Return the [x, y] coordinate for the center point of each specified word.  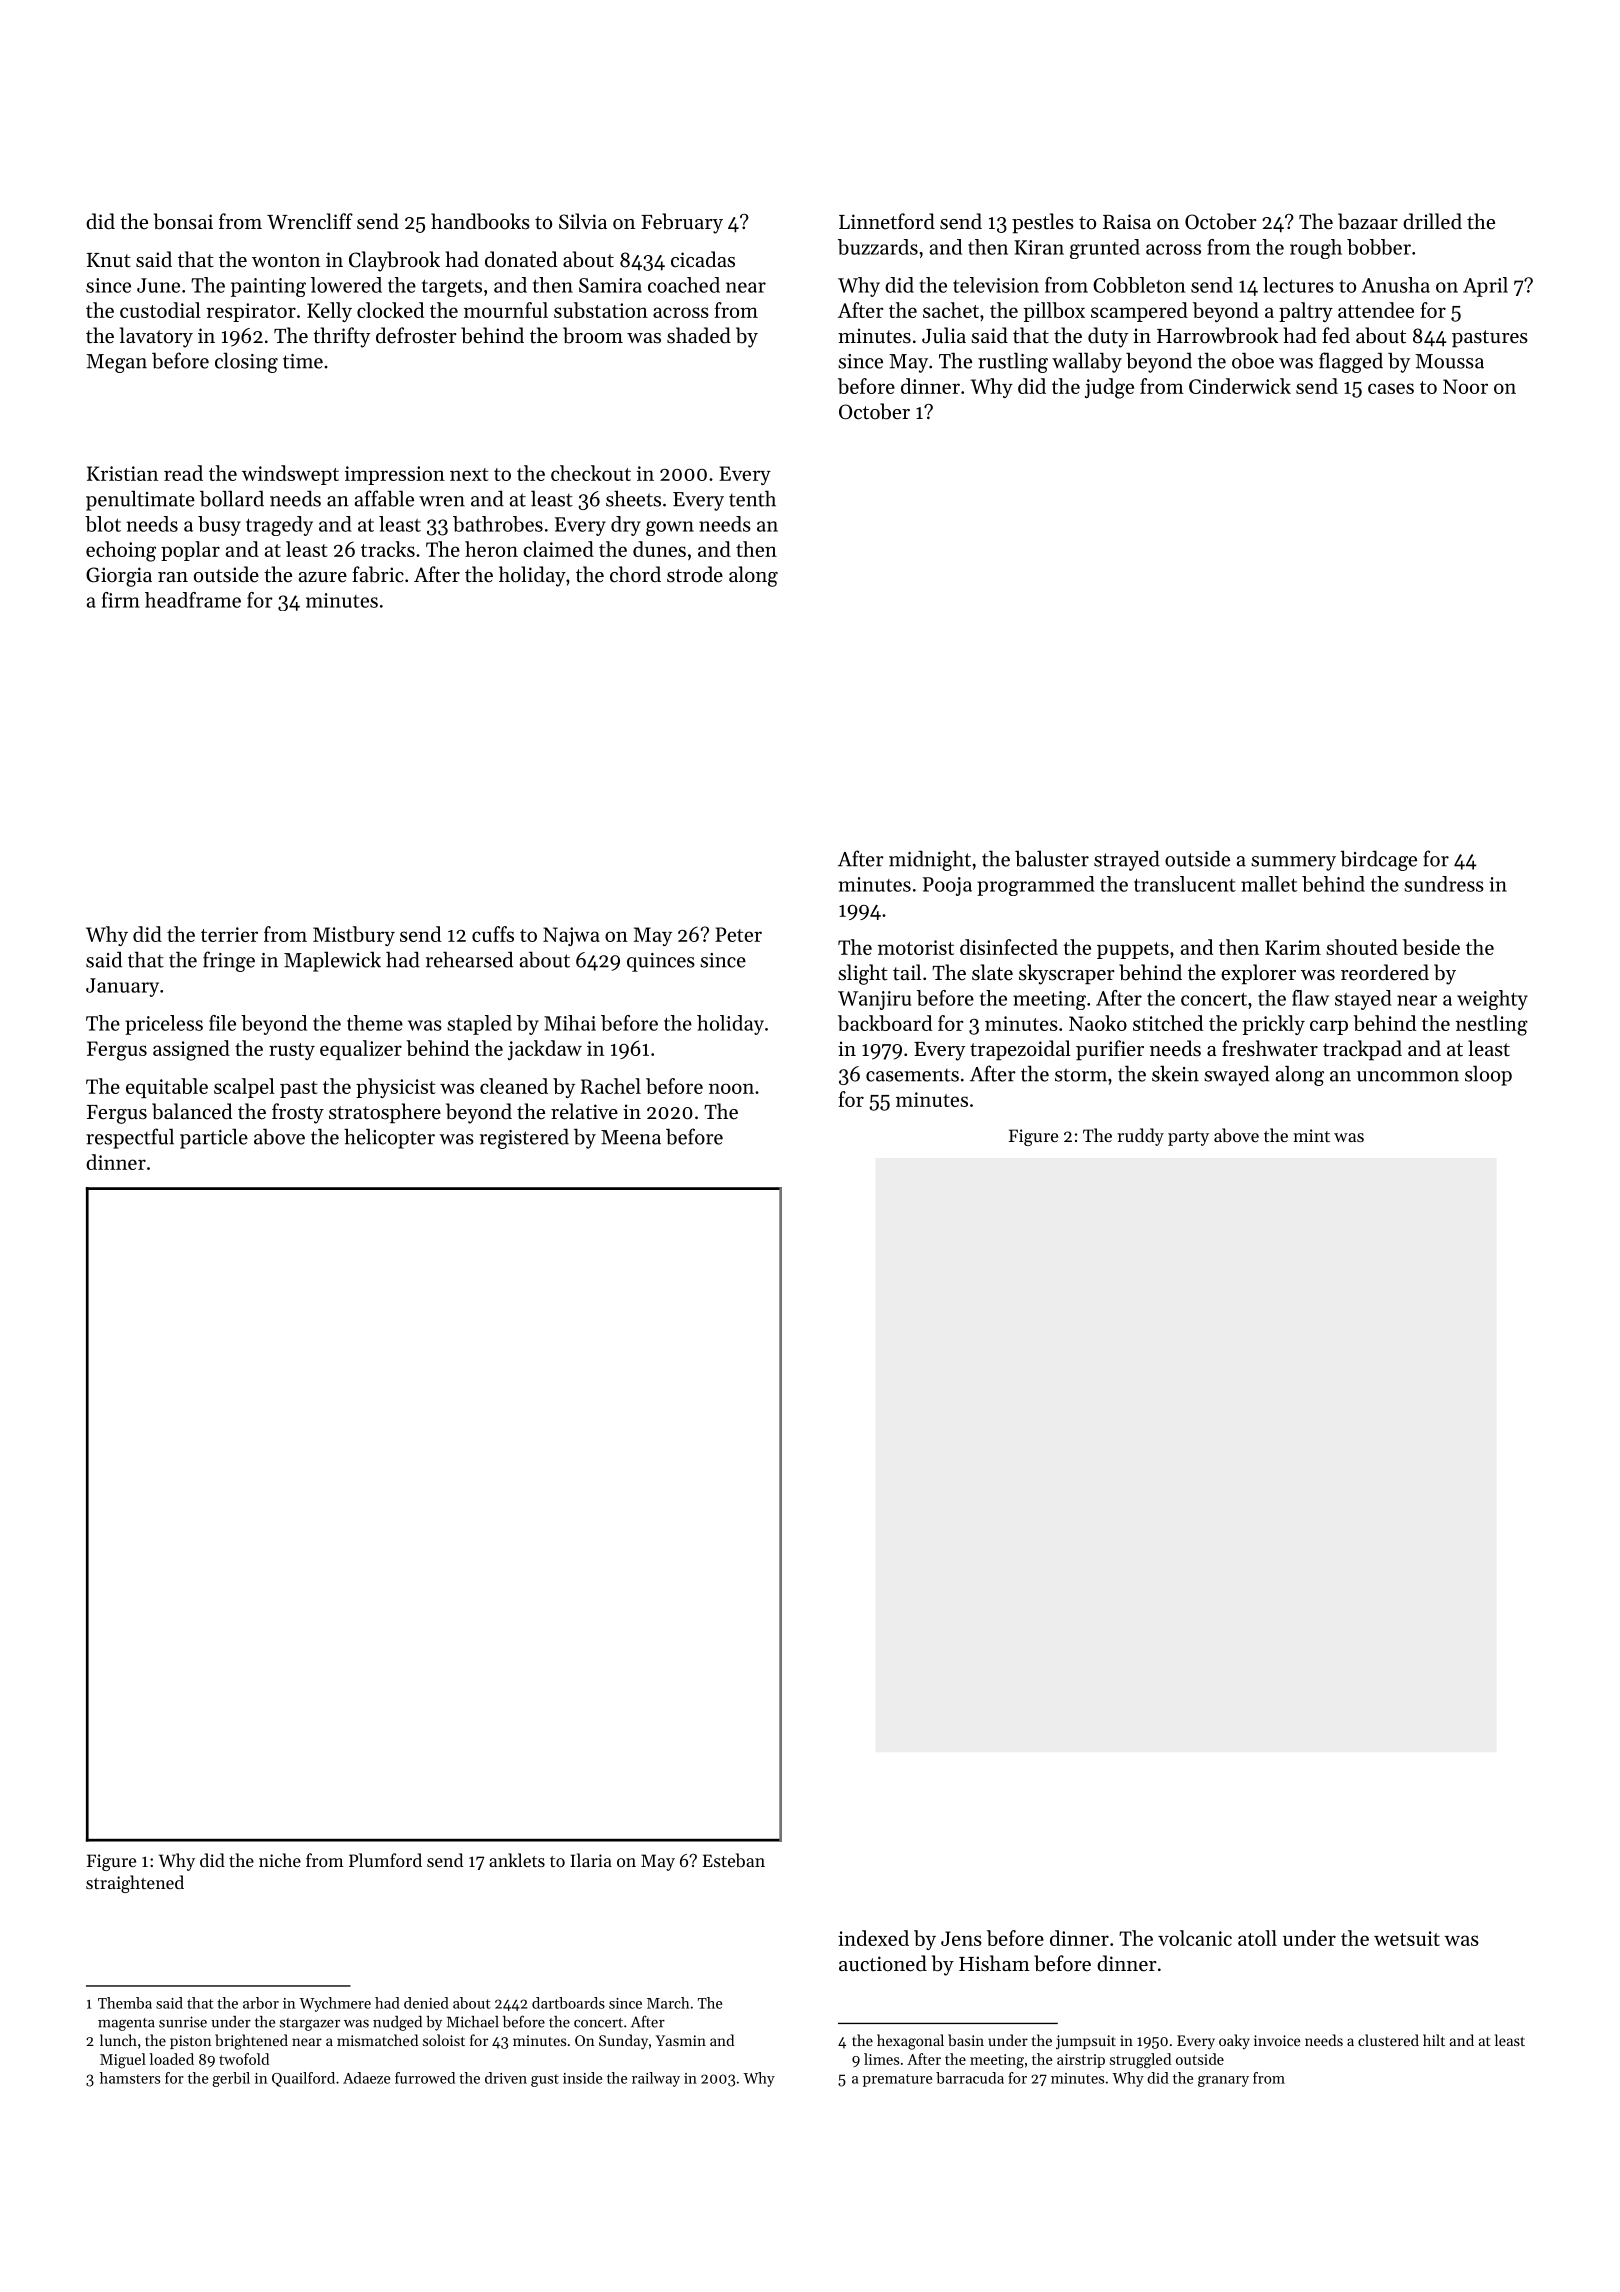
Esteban [734, 1860]
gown [670, 528]
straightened [135, 1884]
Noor [1465, 386]
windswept [290, 475]
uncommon [1408, 1076]
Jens [961, 1938]
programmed [1036, 886]
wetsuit [1407, 1938]
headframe [193, 600]
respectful [130, 1138]
